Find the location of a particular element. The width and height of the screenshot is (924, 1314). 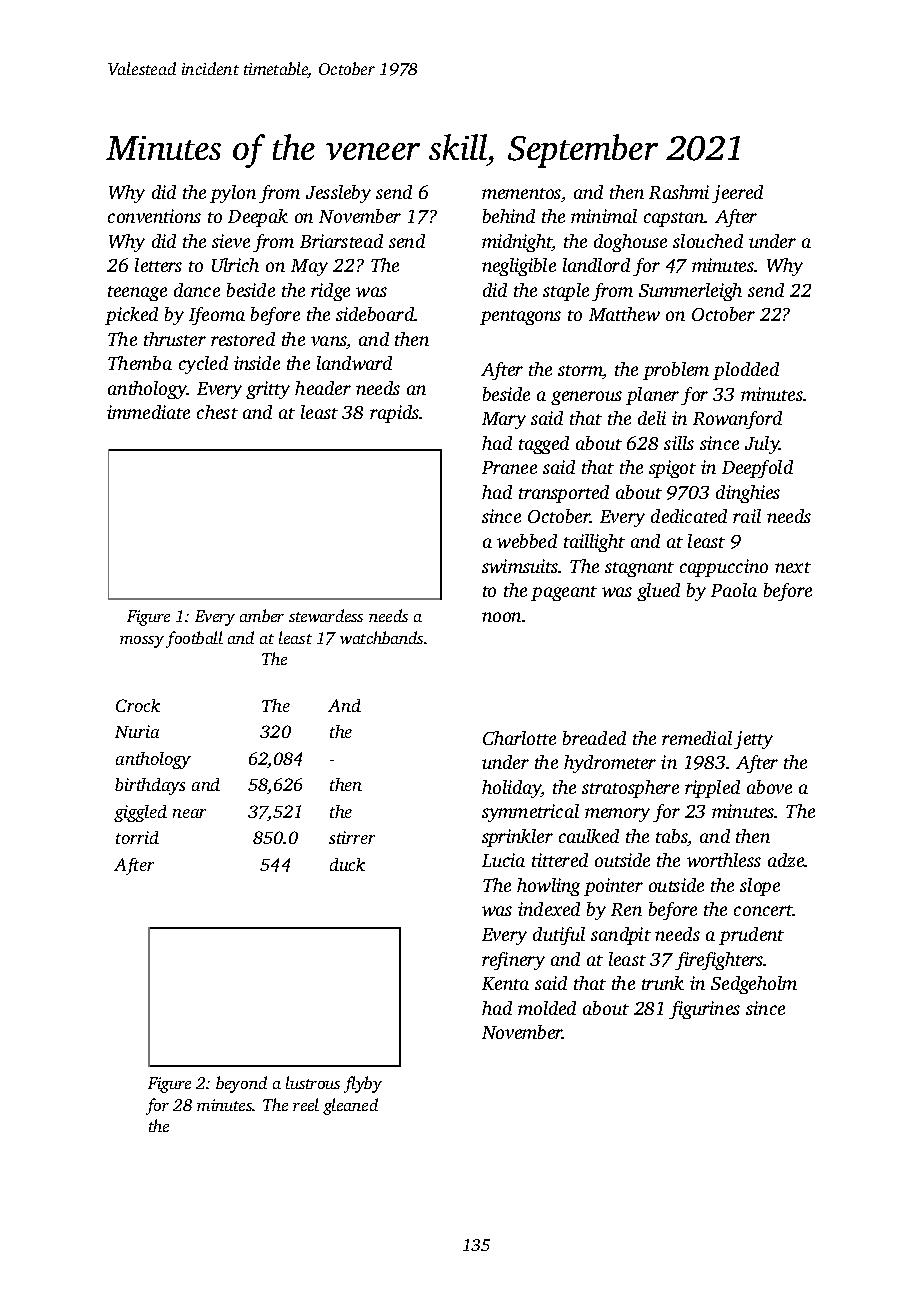

immediate is located at coordinates (148, 412).
